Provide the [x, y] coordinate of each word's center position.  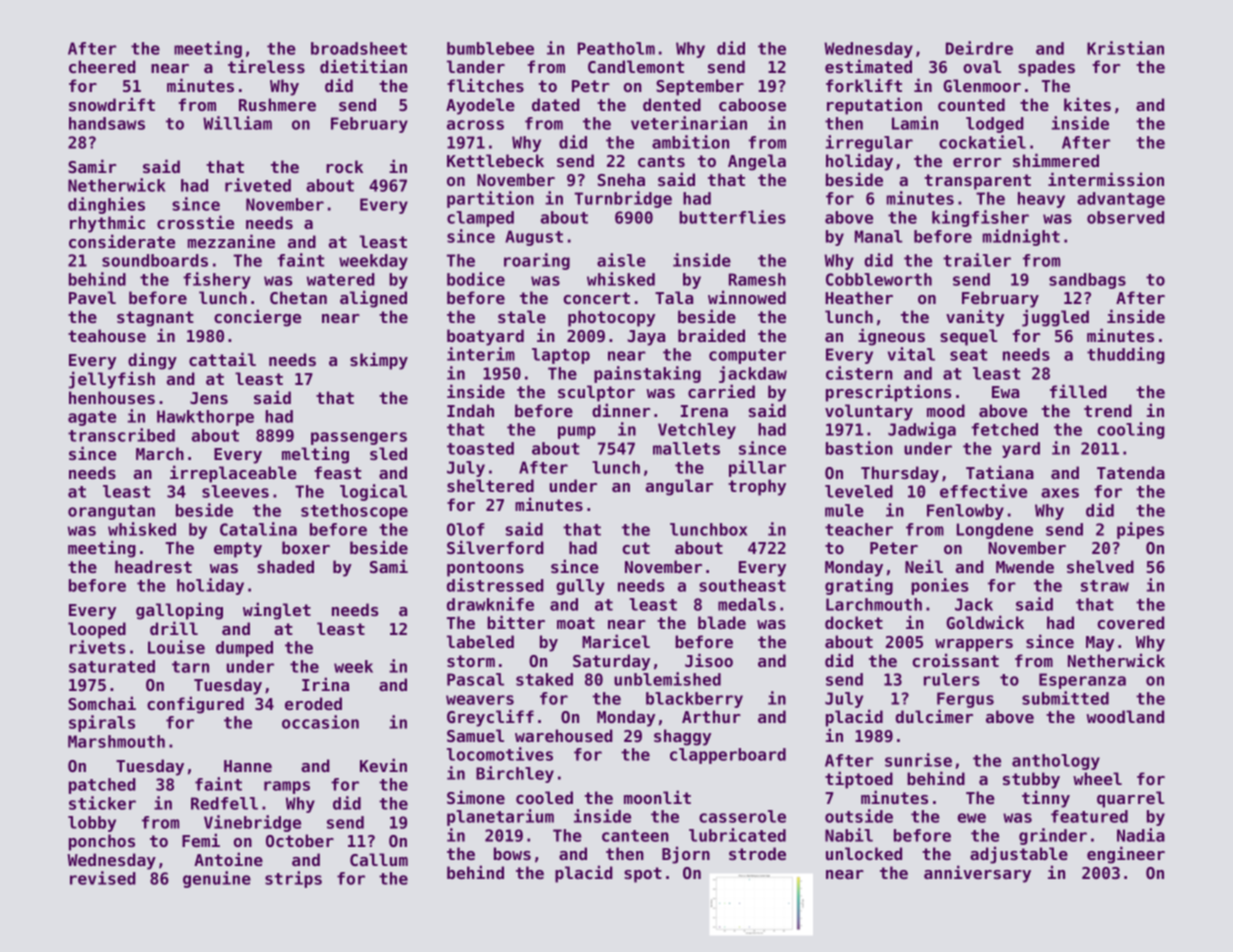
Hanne [248, 766]
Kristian [1125, 48]
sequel [968, 337]
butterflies [732, 217]
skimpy [379, 361]
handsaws [107, 123]
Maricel [616, 641]
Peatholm [616, 48]
